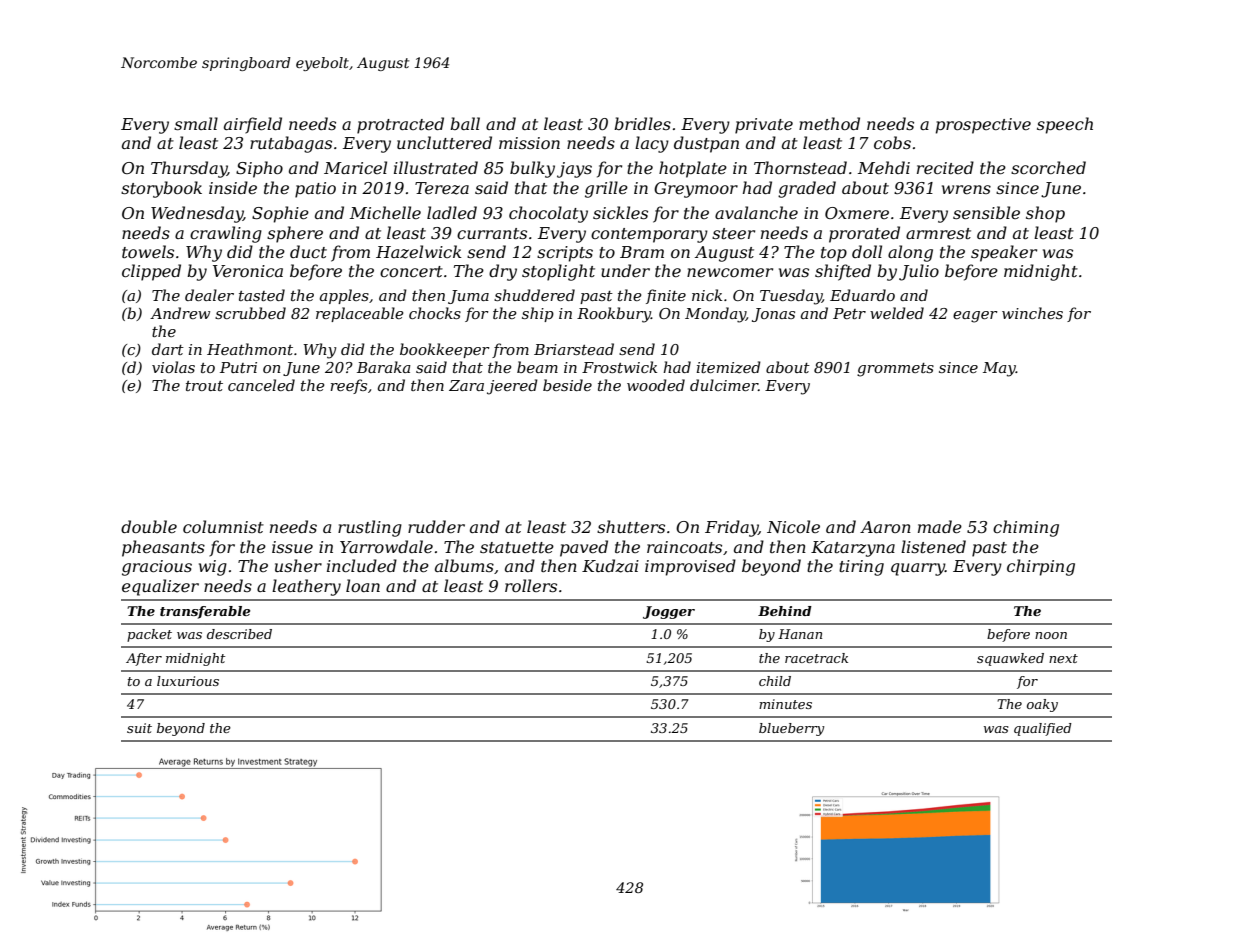  What do you see at coordinates (188, 681) in the screenshot?
I see `luxurious` at bounding box center [188, 681].
